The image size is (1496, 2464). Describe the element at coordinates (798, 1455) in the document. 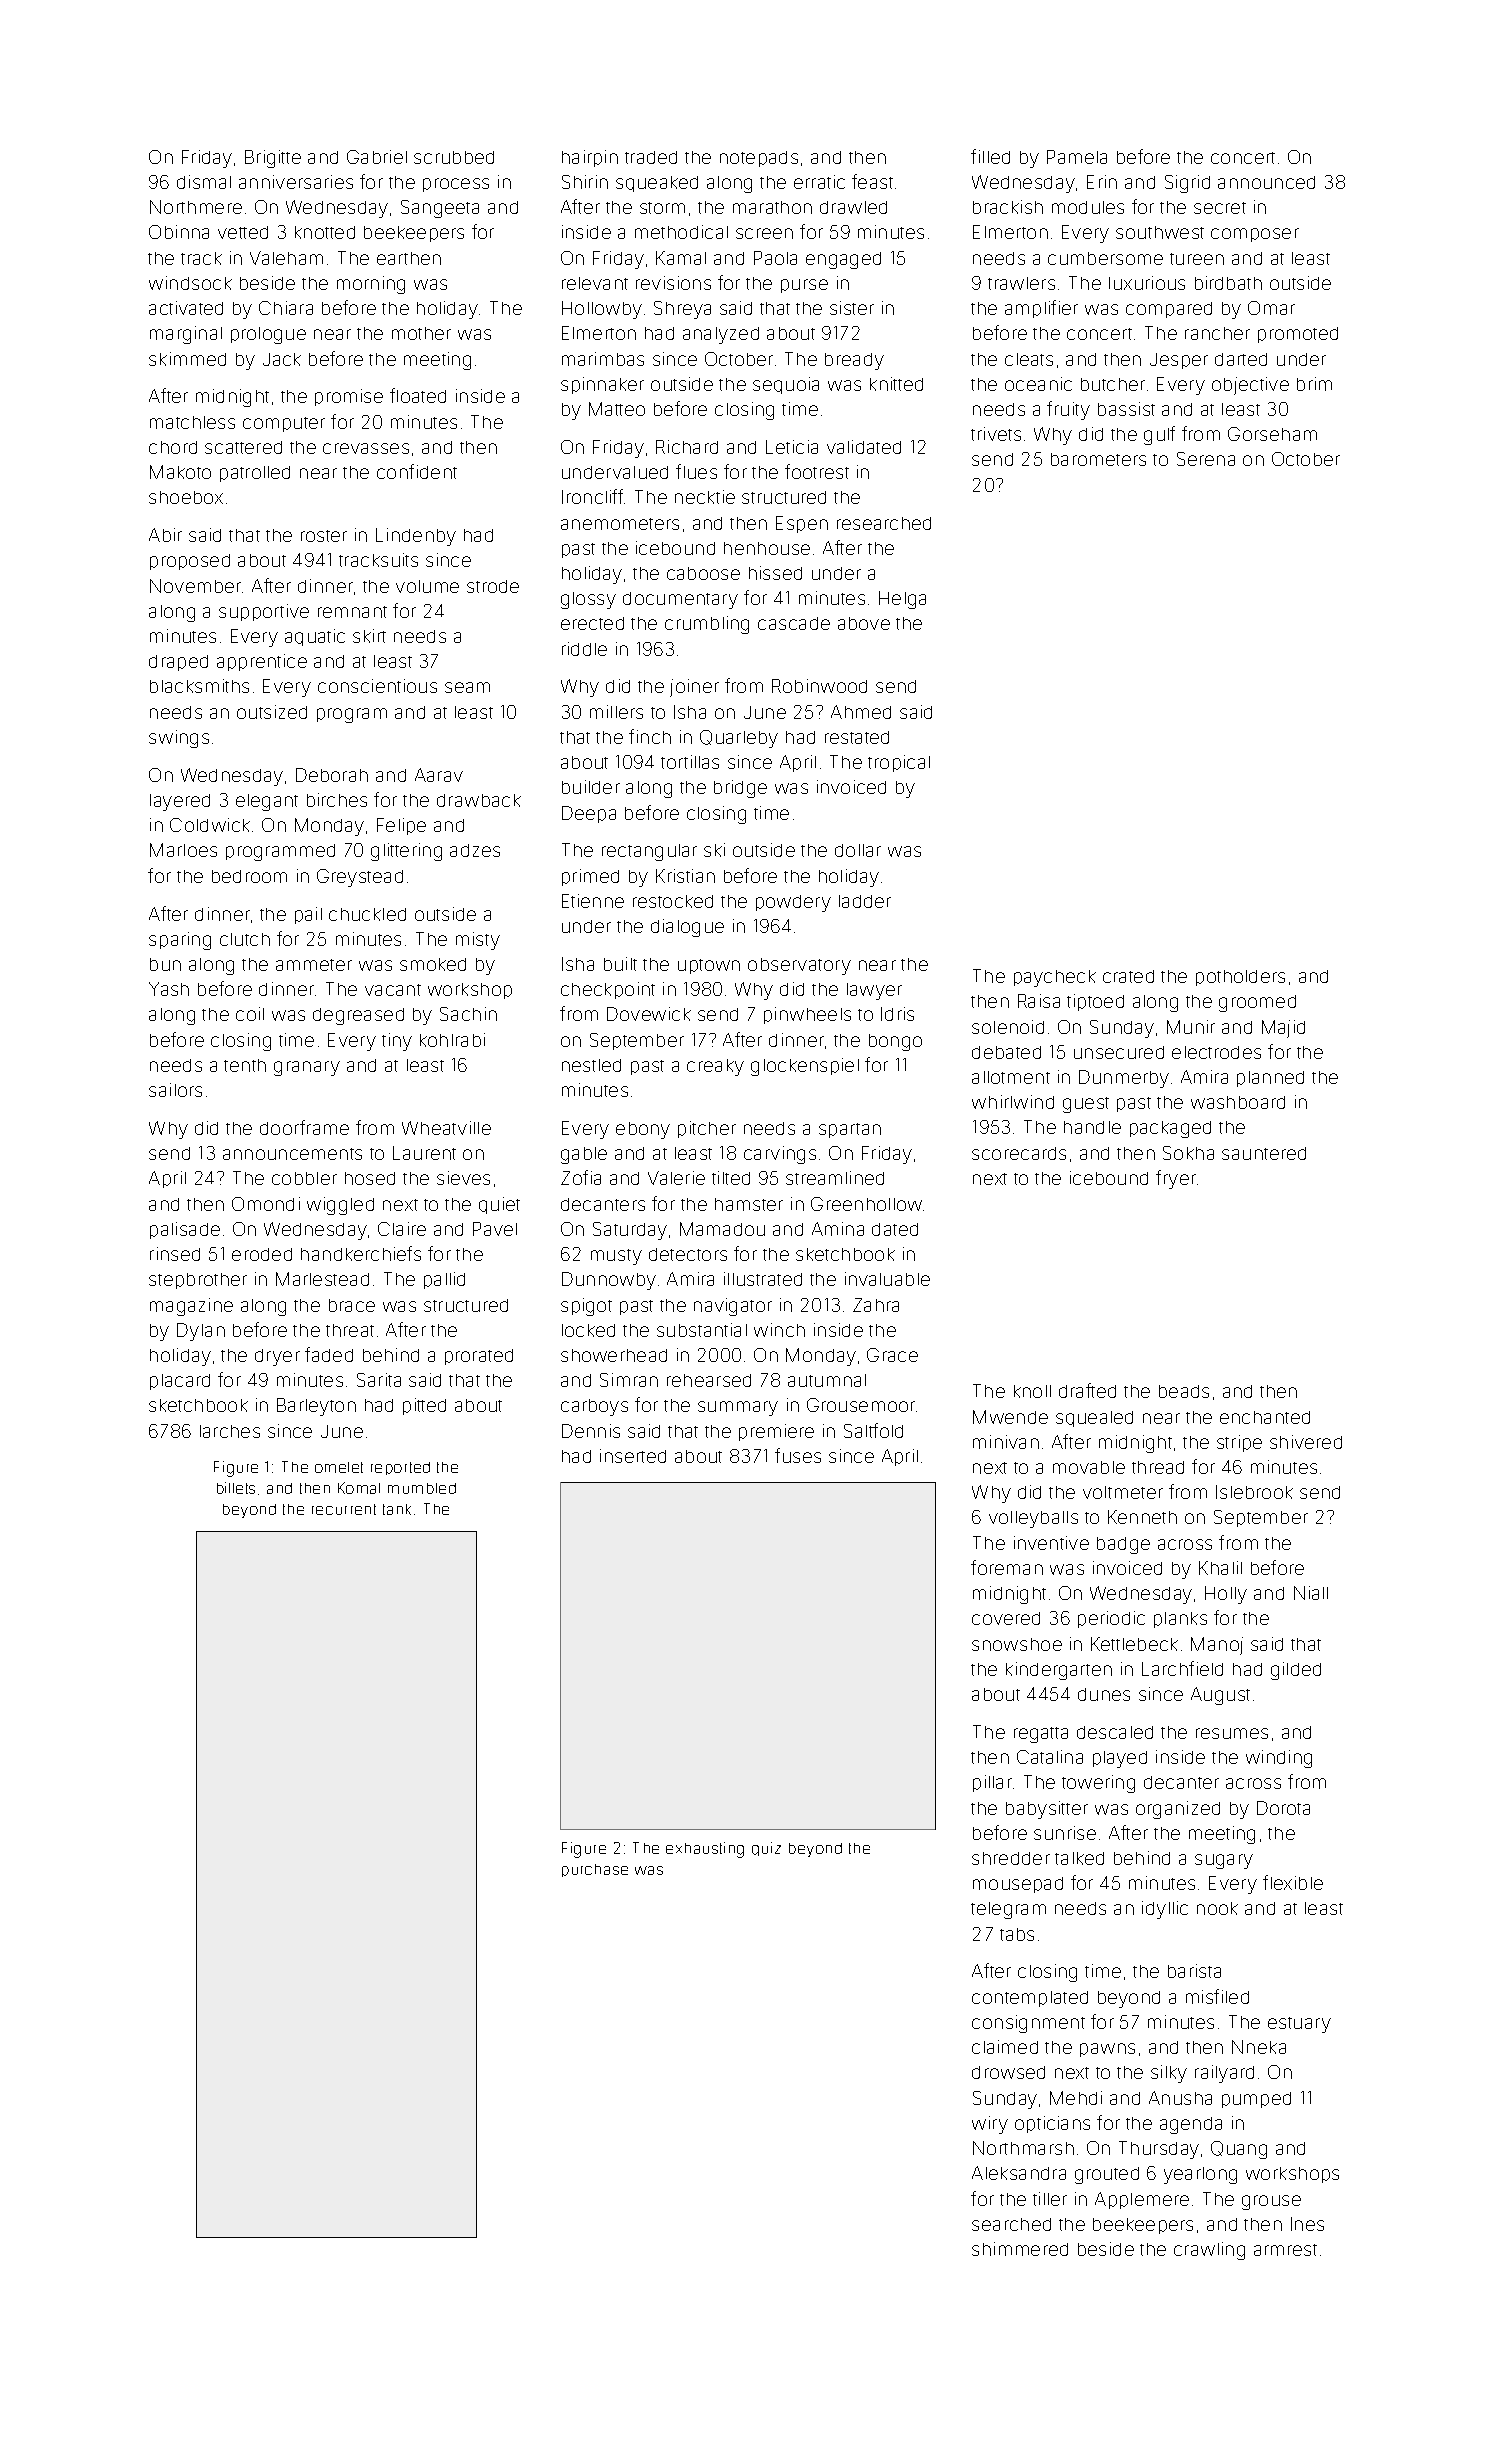

I see `fuses` at that location.
